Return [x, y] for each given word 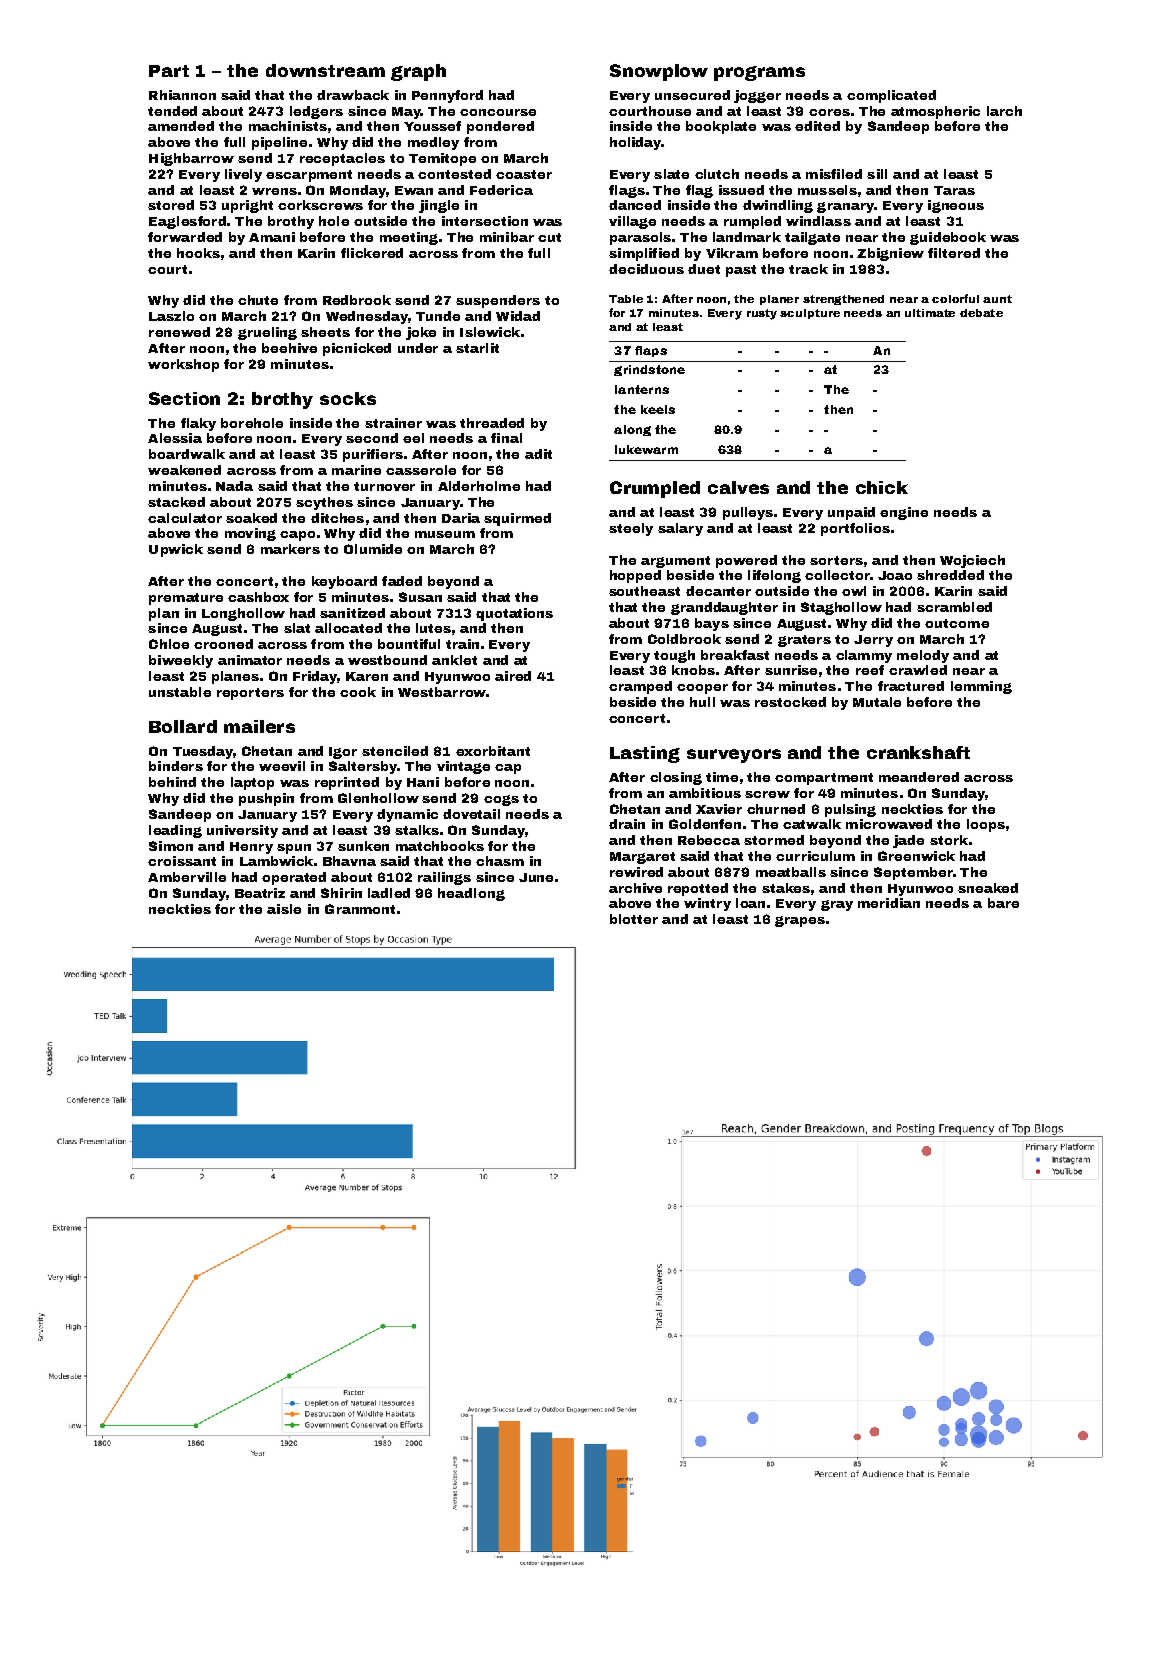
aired [513, 676]
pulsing [850, 810]
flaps [651, 351]
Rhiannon [182, 95]
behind [172, 782]
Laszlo [171, 316]
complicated [891, 96]
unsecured [692, 95]
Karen [367, 676]
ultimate [930, 313]
